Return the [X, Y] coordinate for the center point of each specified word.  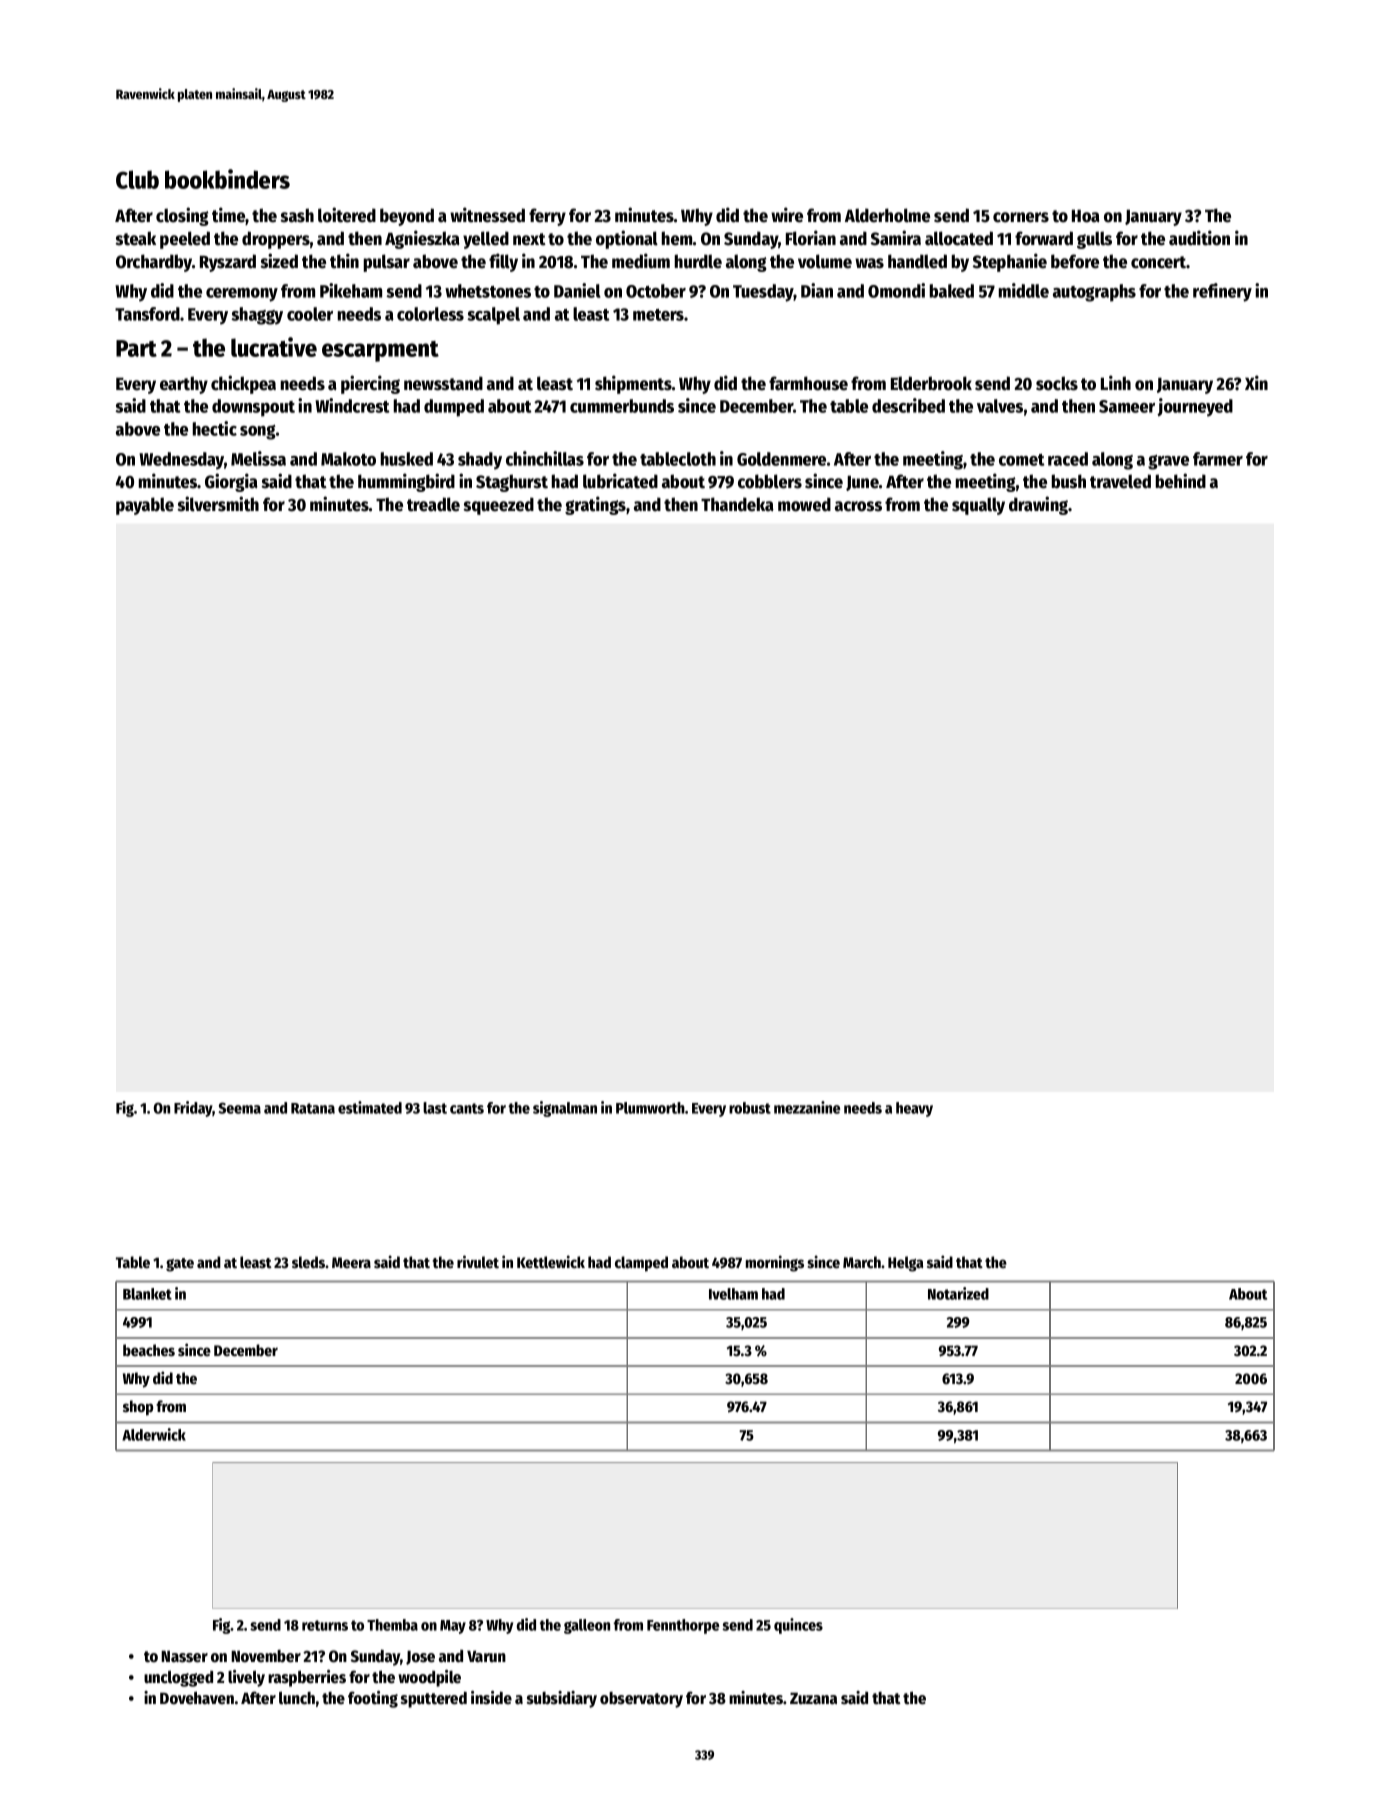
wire [787, 215]
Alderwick [154, 1434]
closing [182, 216]
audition [1199, 238]
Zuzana [813, 1698]
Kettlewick [551, 1262]
